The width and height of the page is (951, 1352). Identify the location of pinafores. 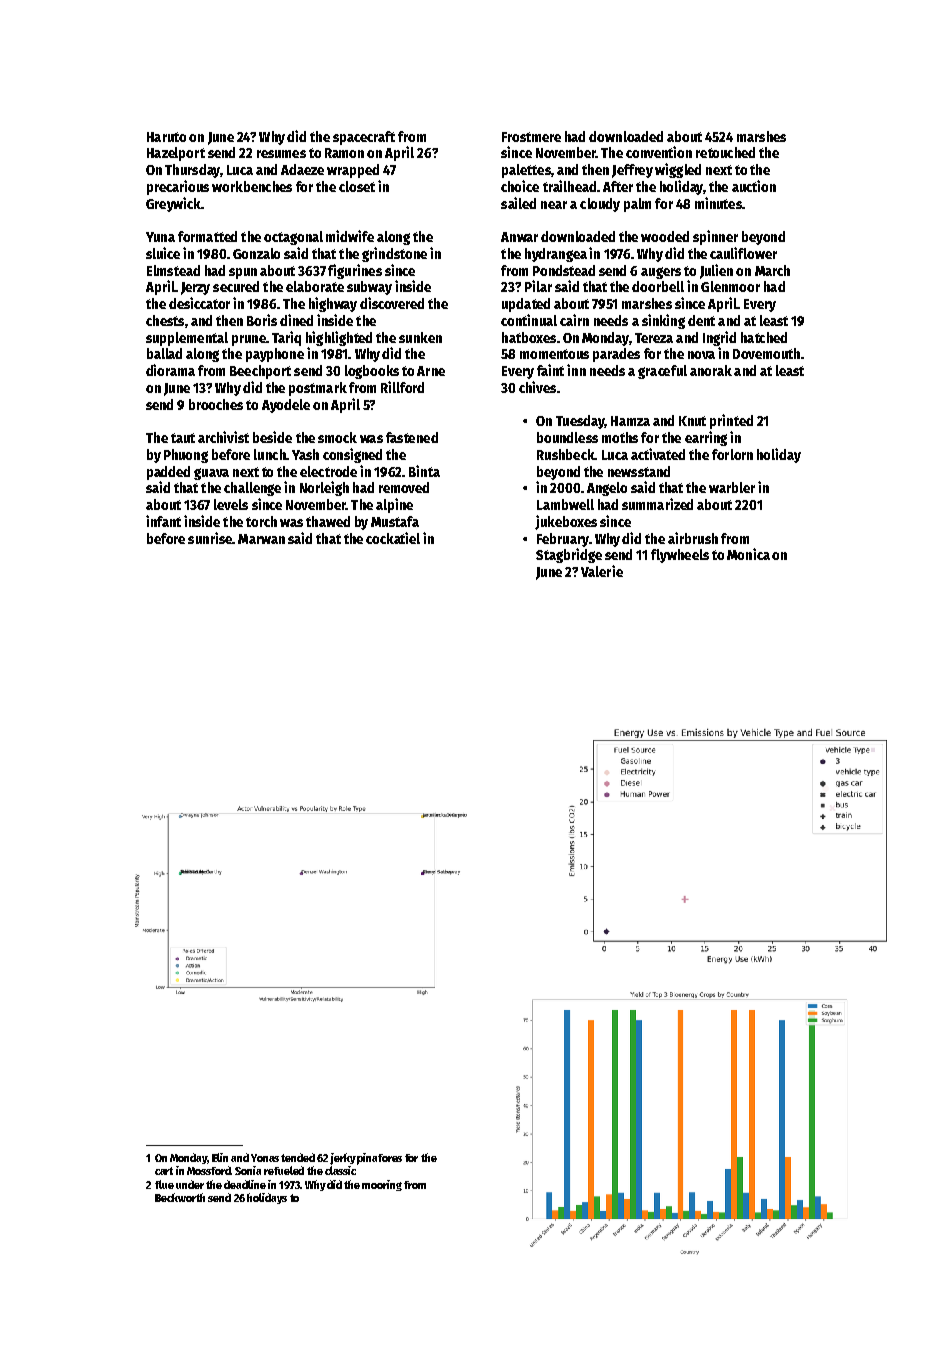
(379, 1159).
